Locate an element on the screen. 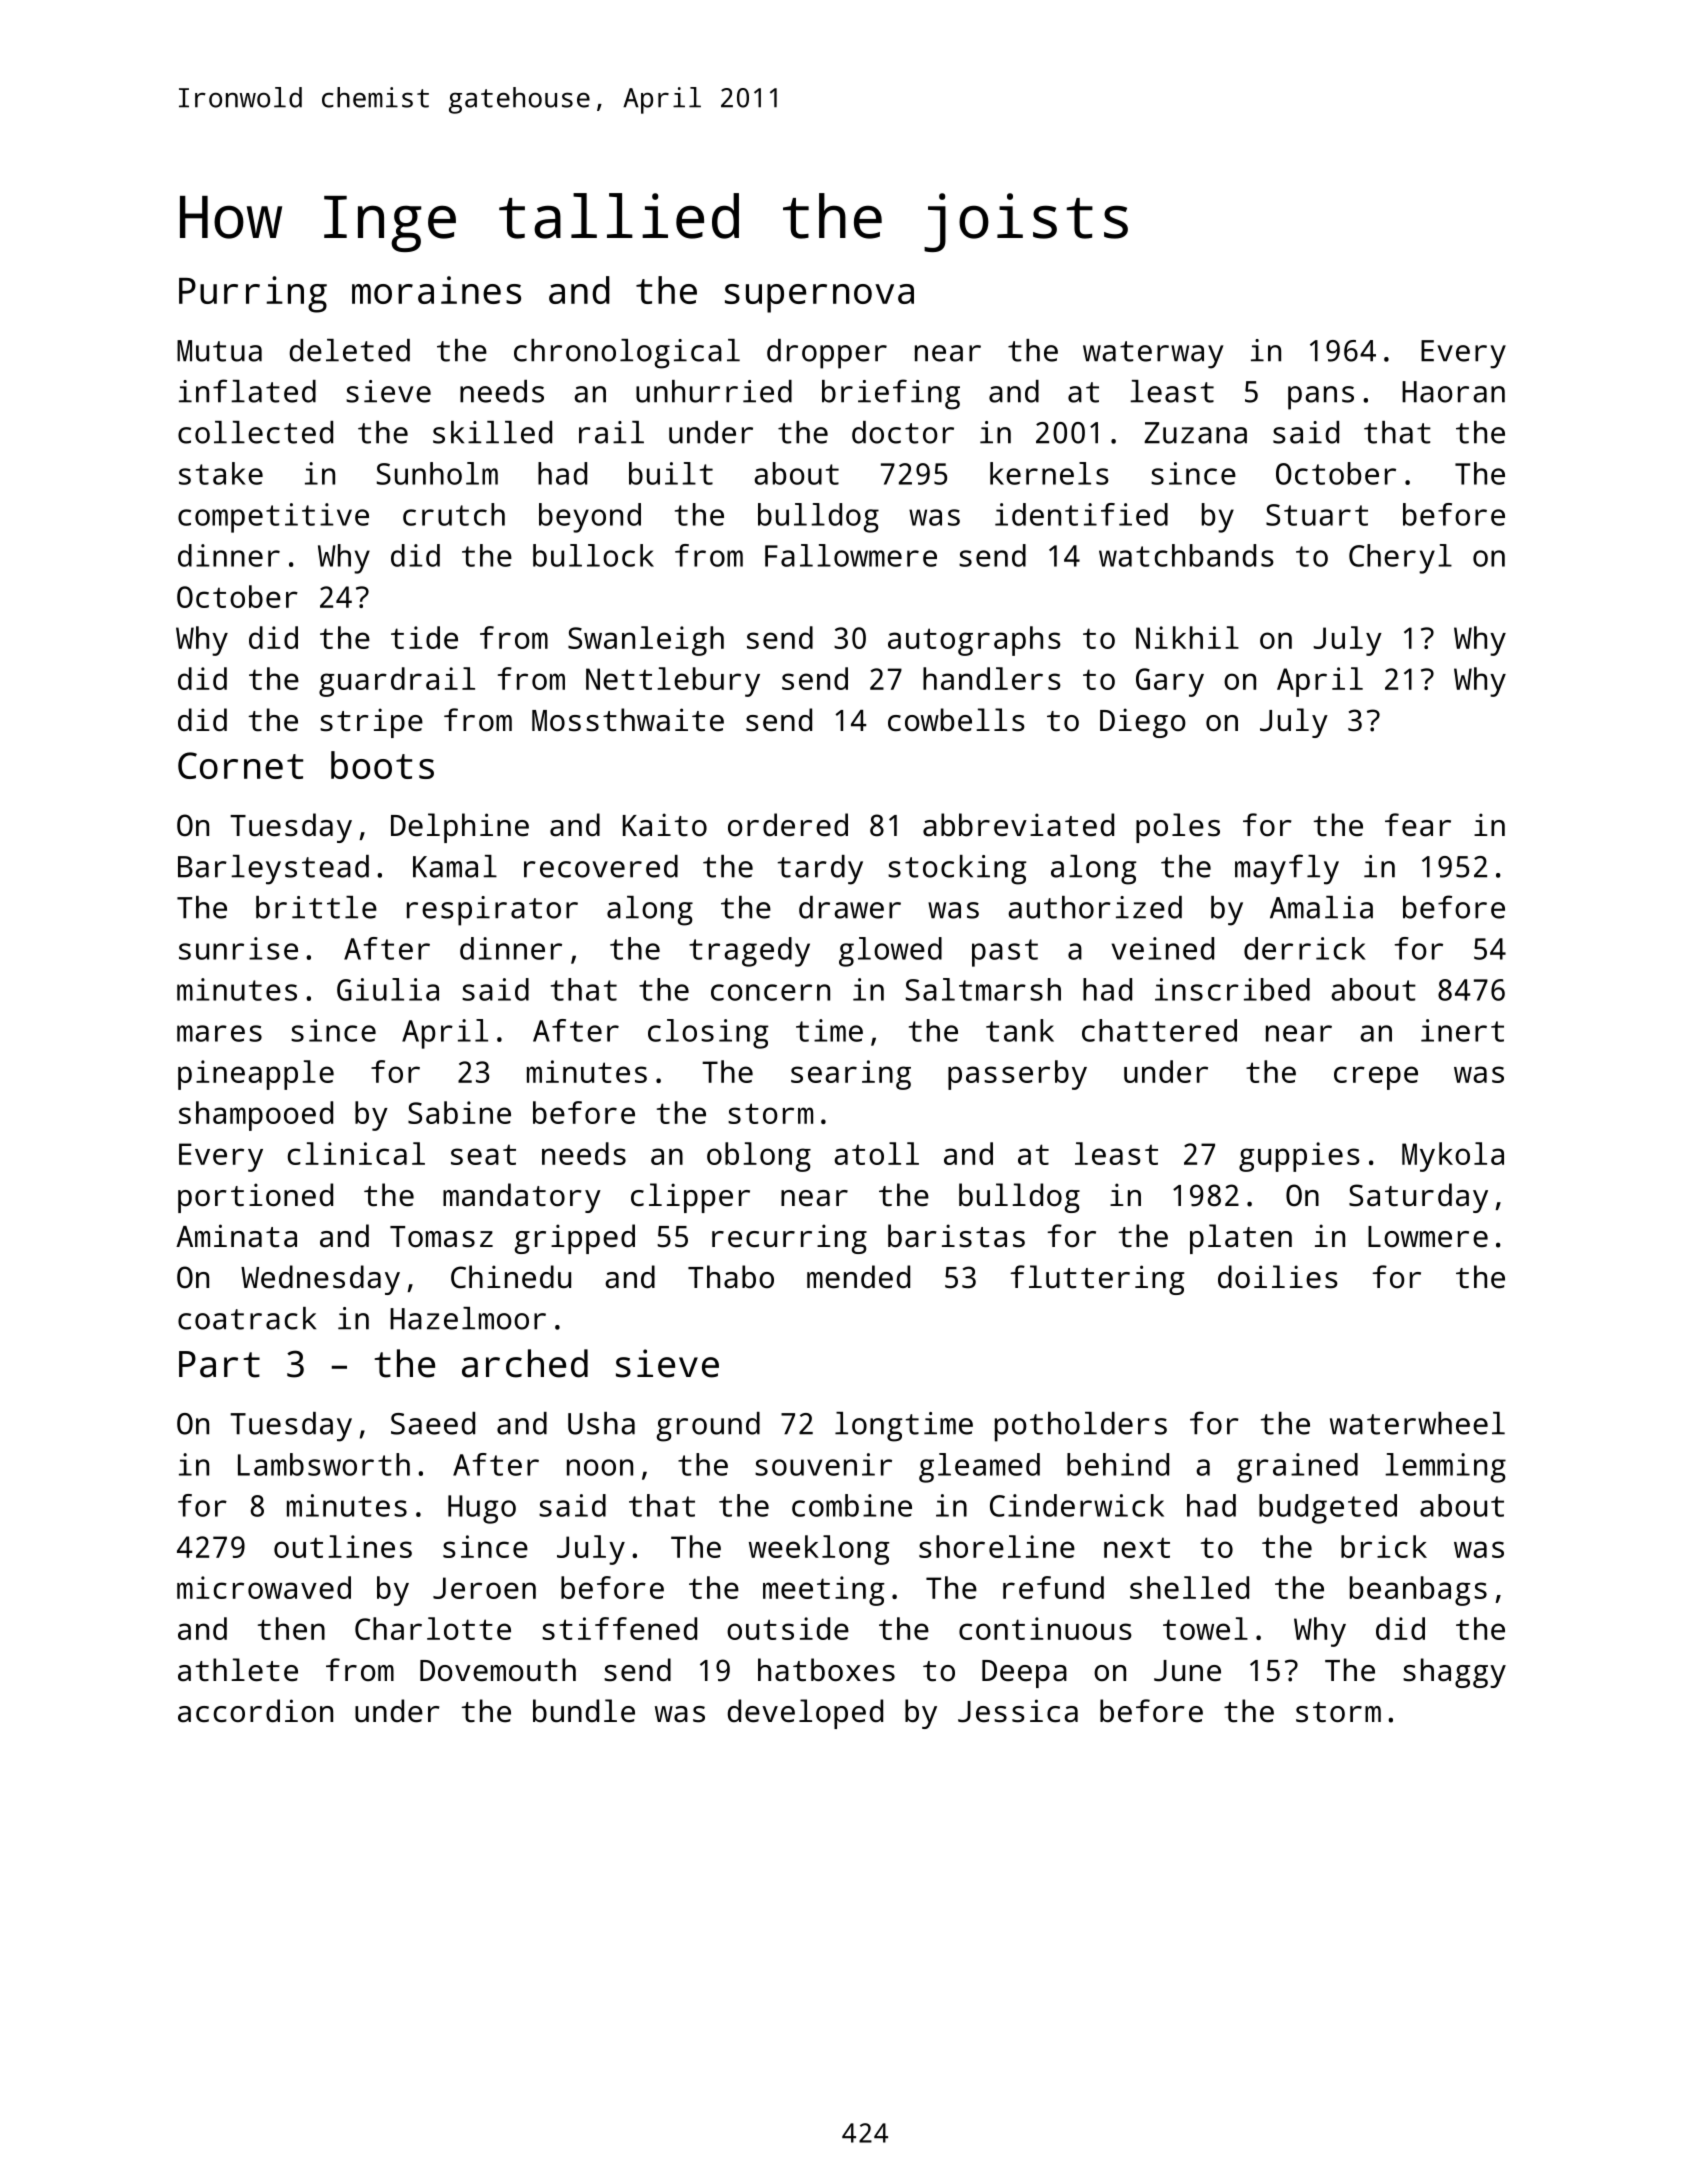 This screenshot has height=2178, width=1683. skilled is located at coordinates (492, 432).
